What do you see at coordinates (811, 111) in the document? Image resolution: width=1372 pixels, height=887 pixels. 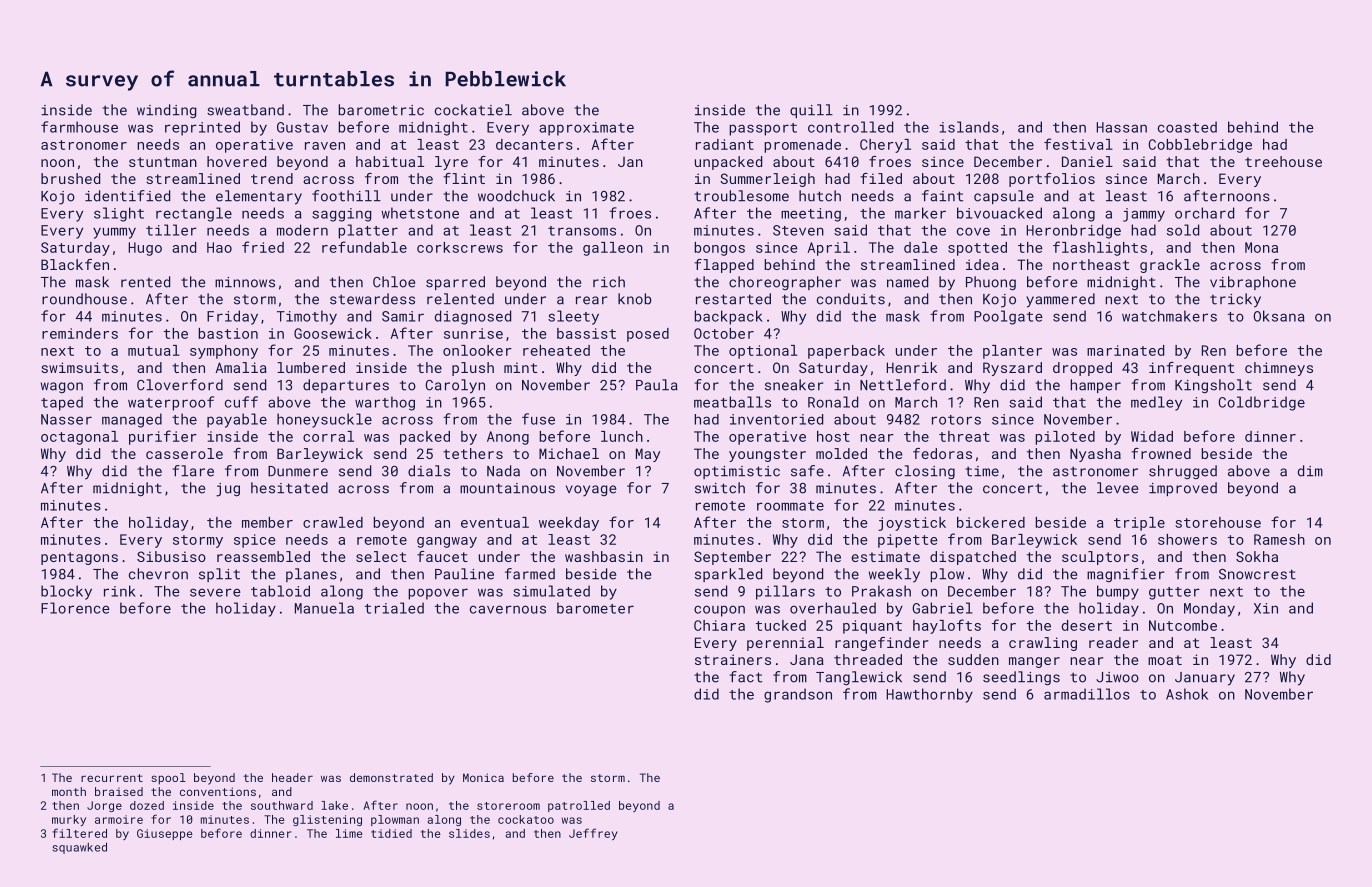 I see `quill` at bounding box center [811, 111].
